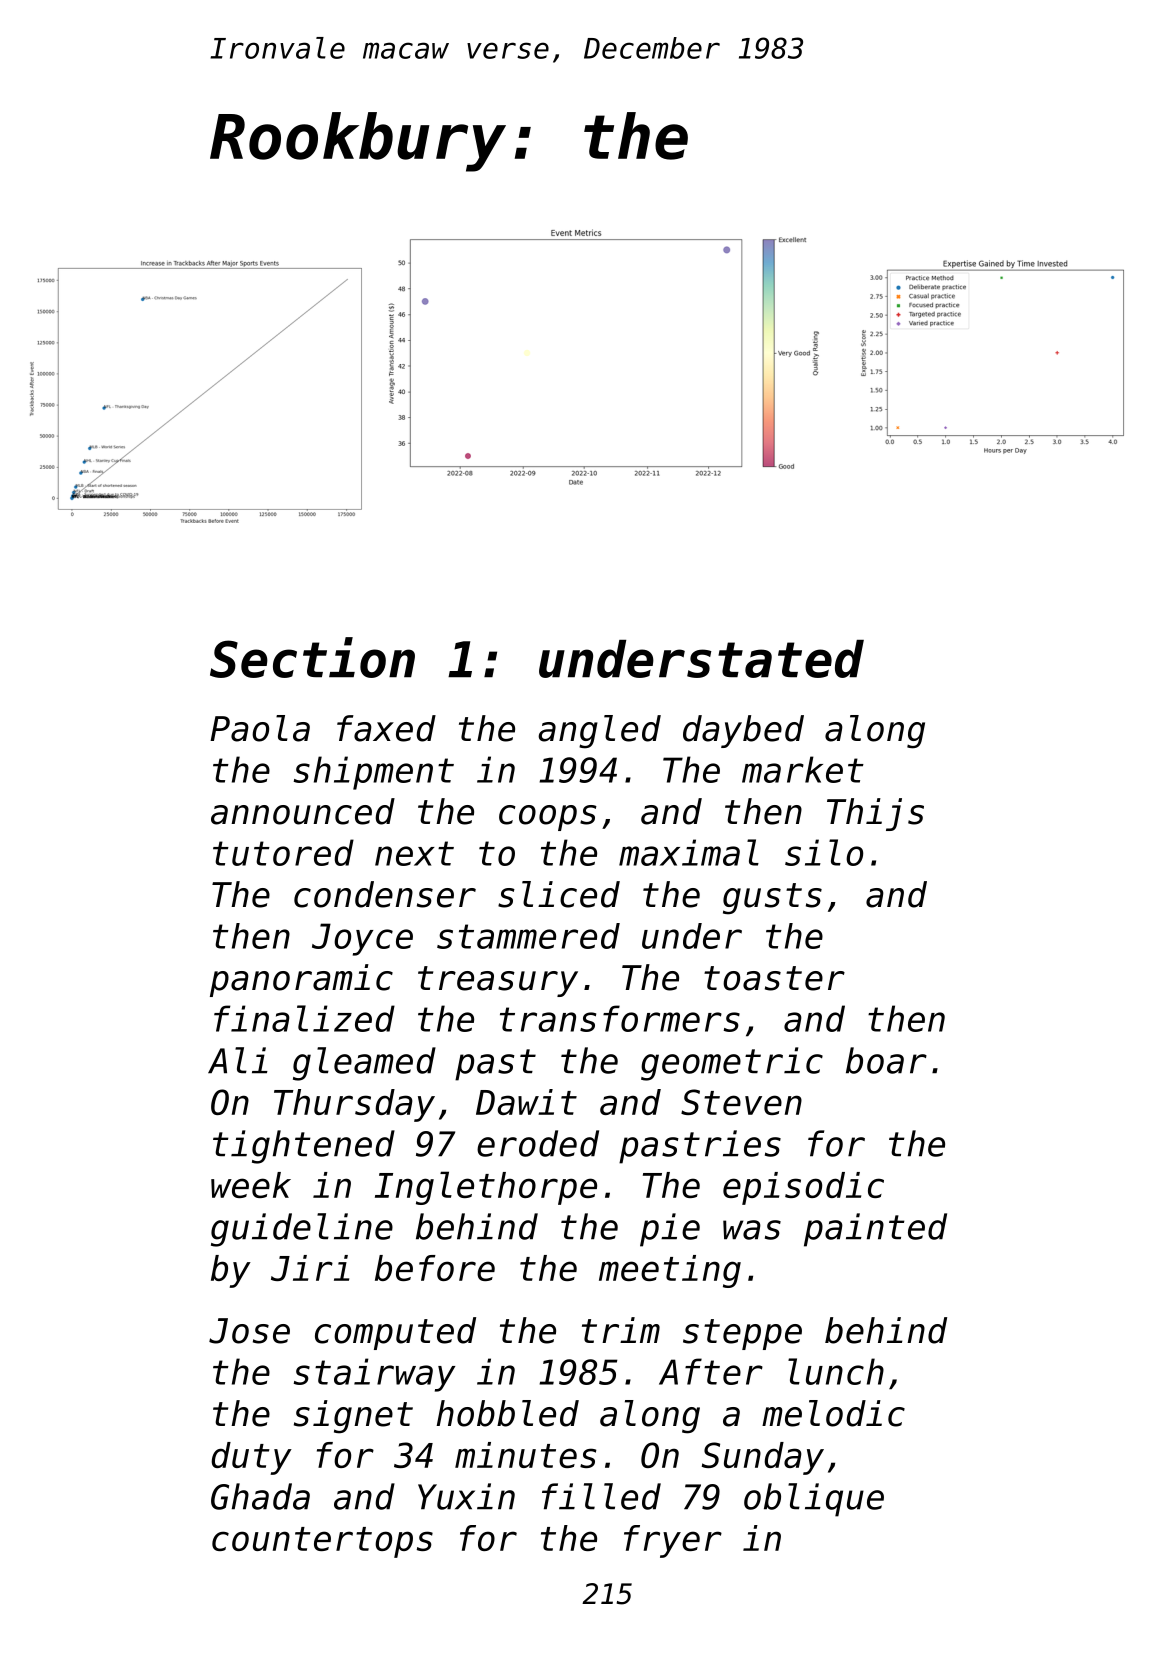  I want to click on painted, so click(875, 1230).
